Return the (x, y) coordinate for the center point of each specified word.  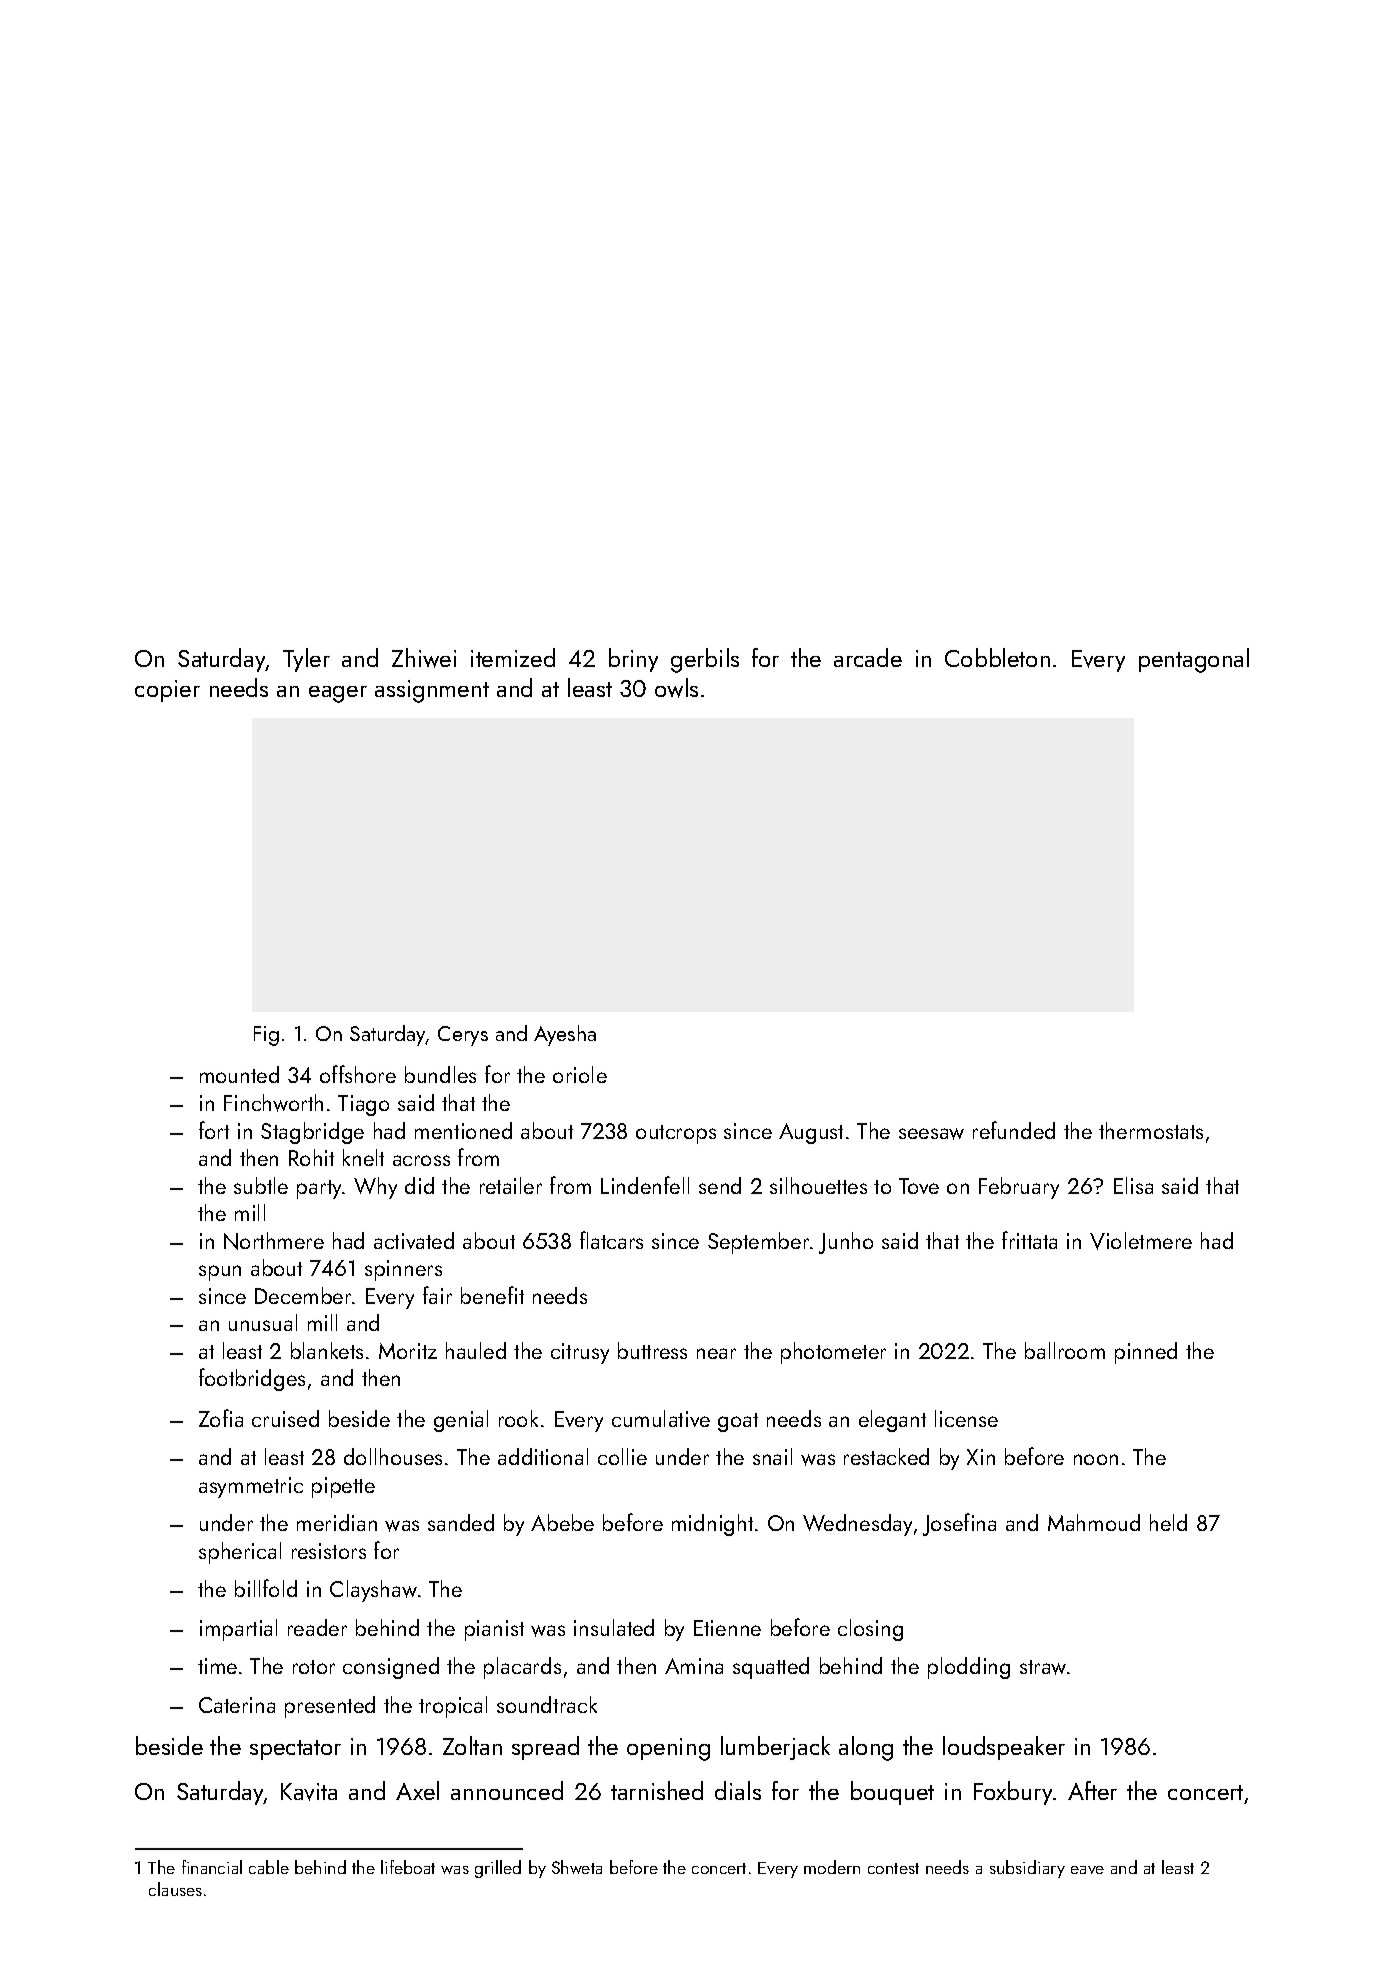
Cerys (463, 1036)
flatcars (611, 1240)
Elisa (1133, 1185)
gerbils (705, 660)
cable (269, 1867)
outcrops (676, 1134)
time (217, 1666)
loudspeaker (1004, 1748)
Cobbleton (997, 657)
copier (167, 691)
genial (461, 1421)
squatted (771, 1668)
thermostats (1151, 1130)
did (419, 1185)
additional (543, 1456)
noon (1096, 1459)
